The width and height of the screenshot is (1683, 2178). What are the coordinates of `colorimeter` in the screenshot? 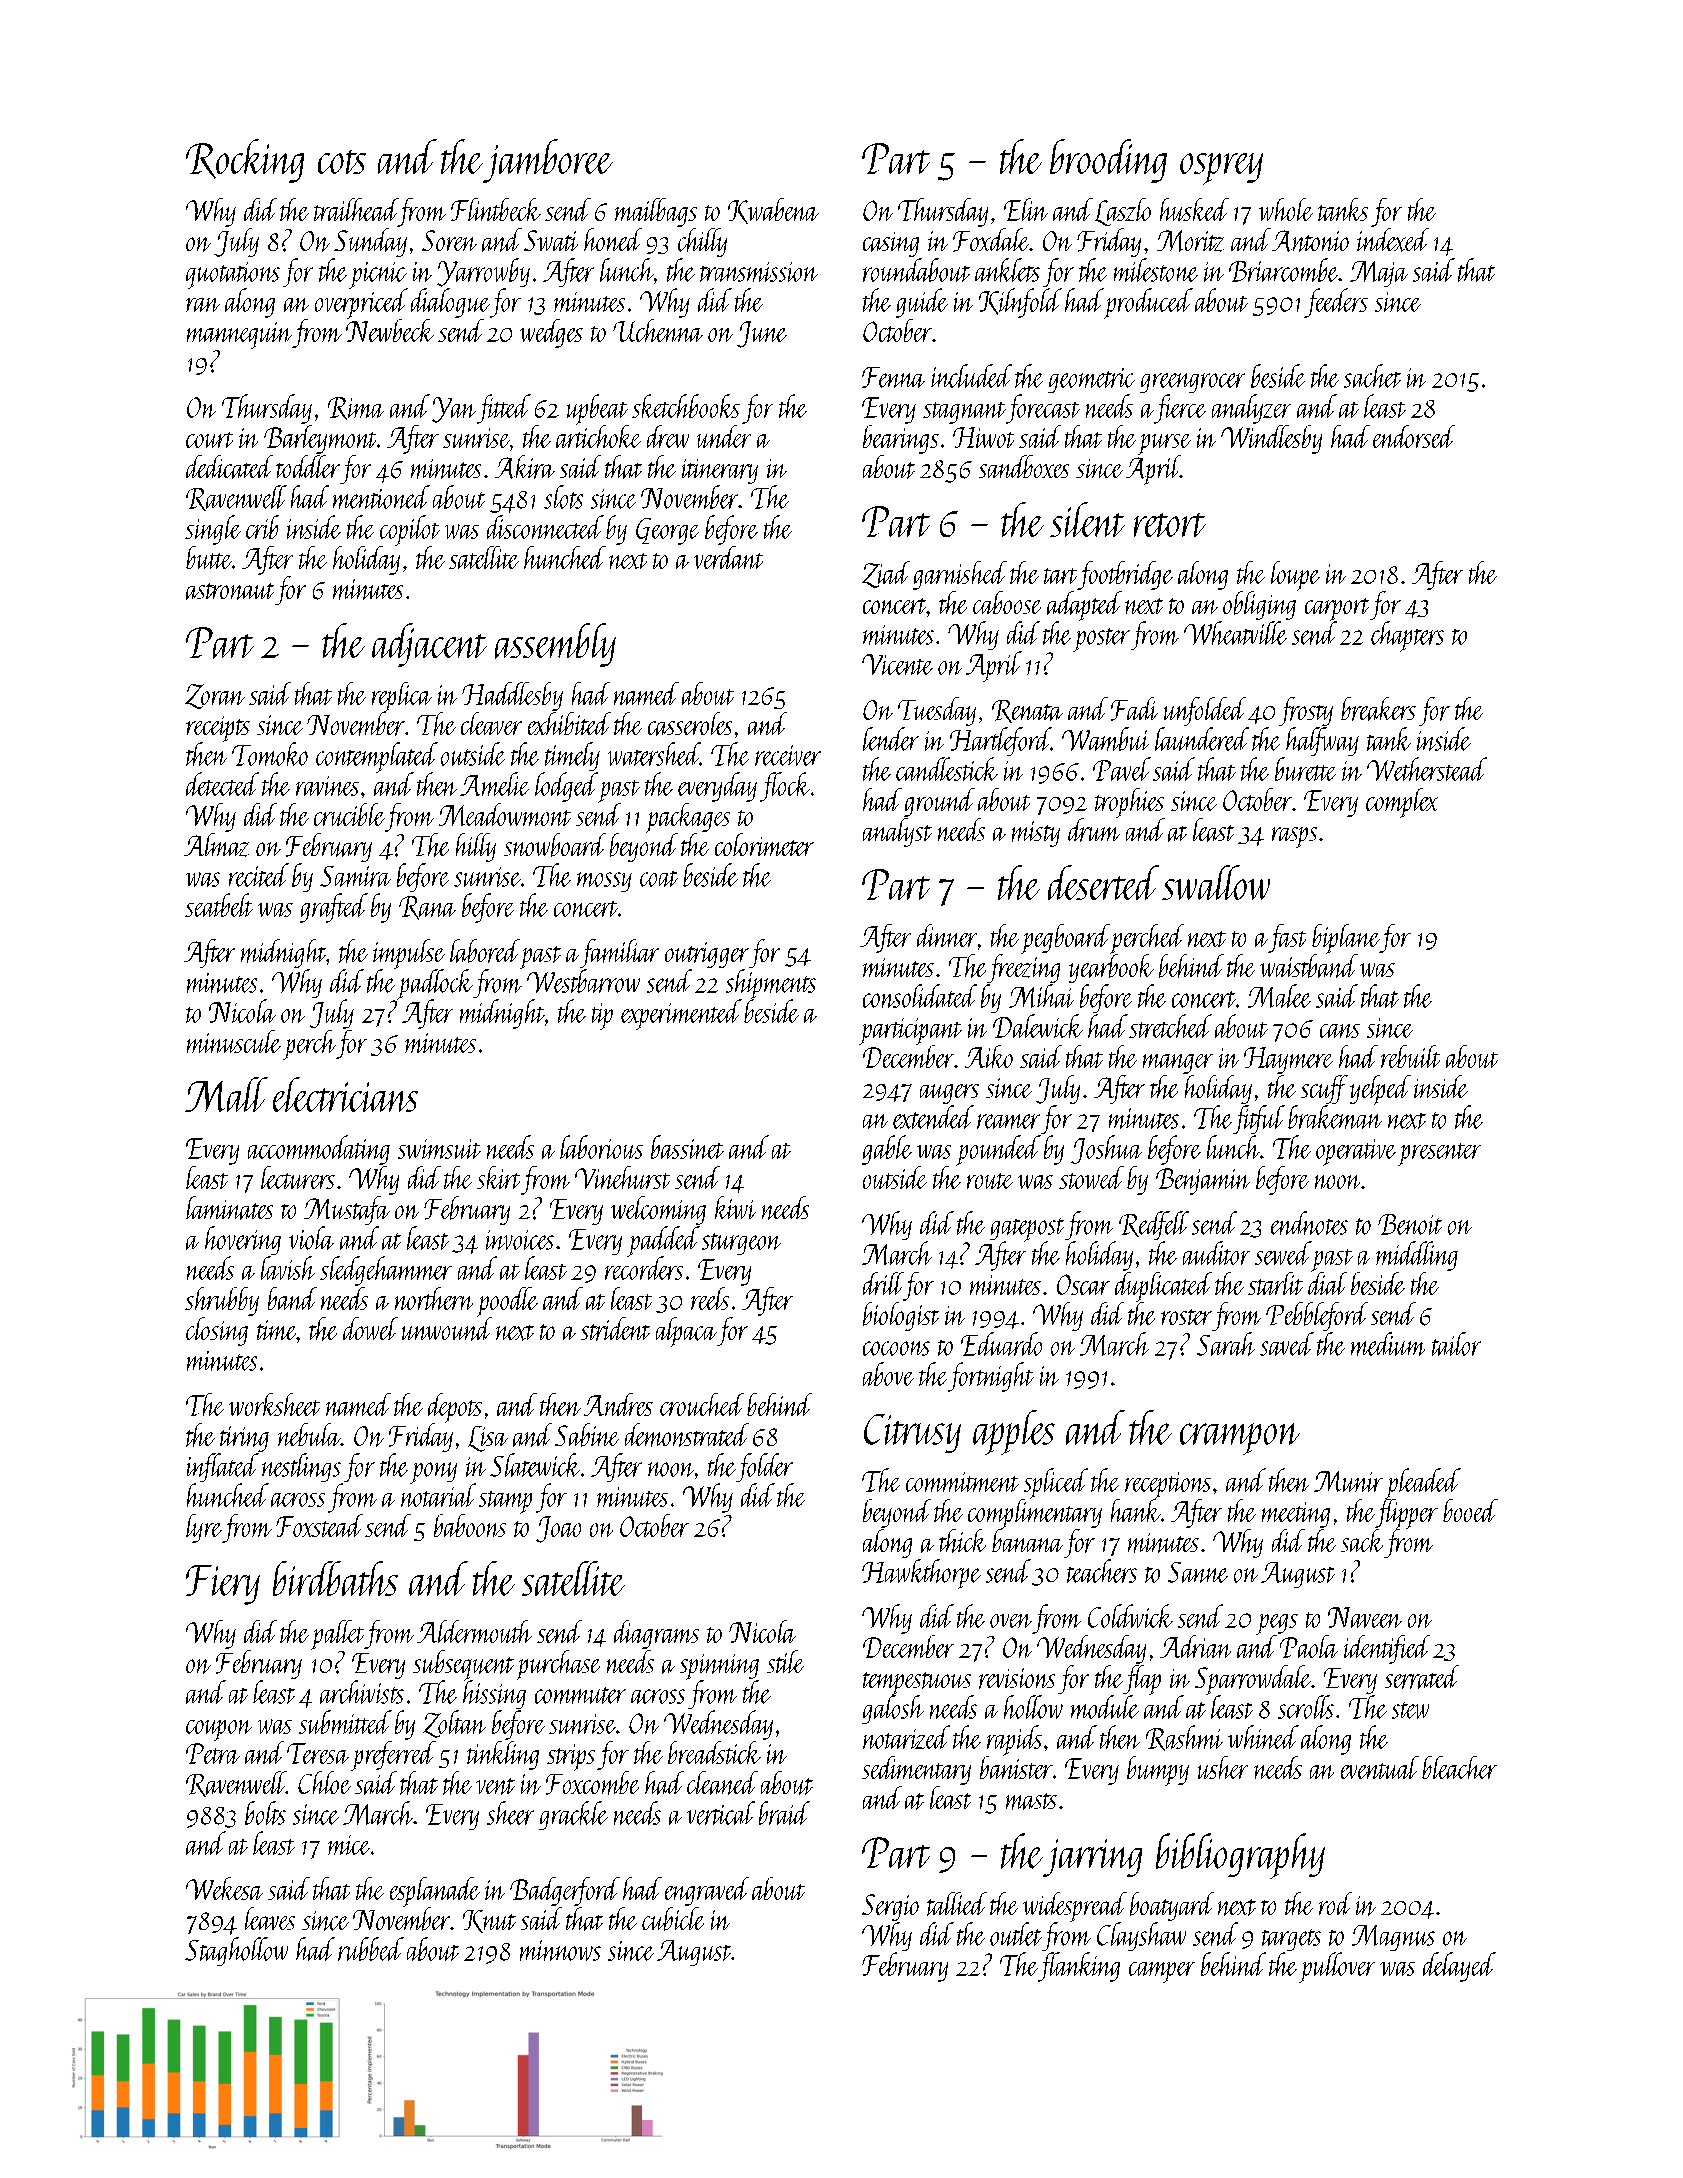 It's located at (764, 844).
